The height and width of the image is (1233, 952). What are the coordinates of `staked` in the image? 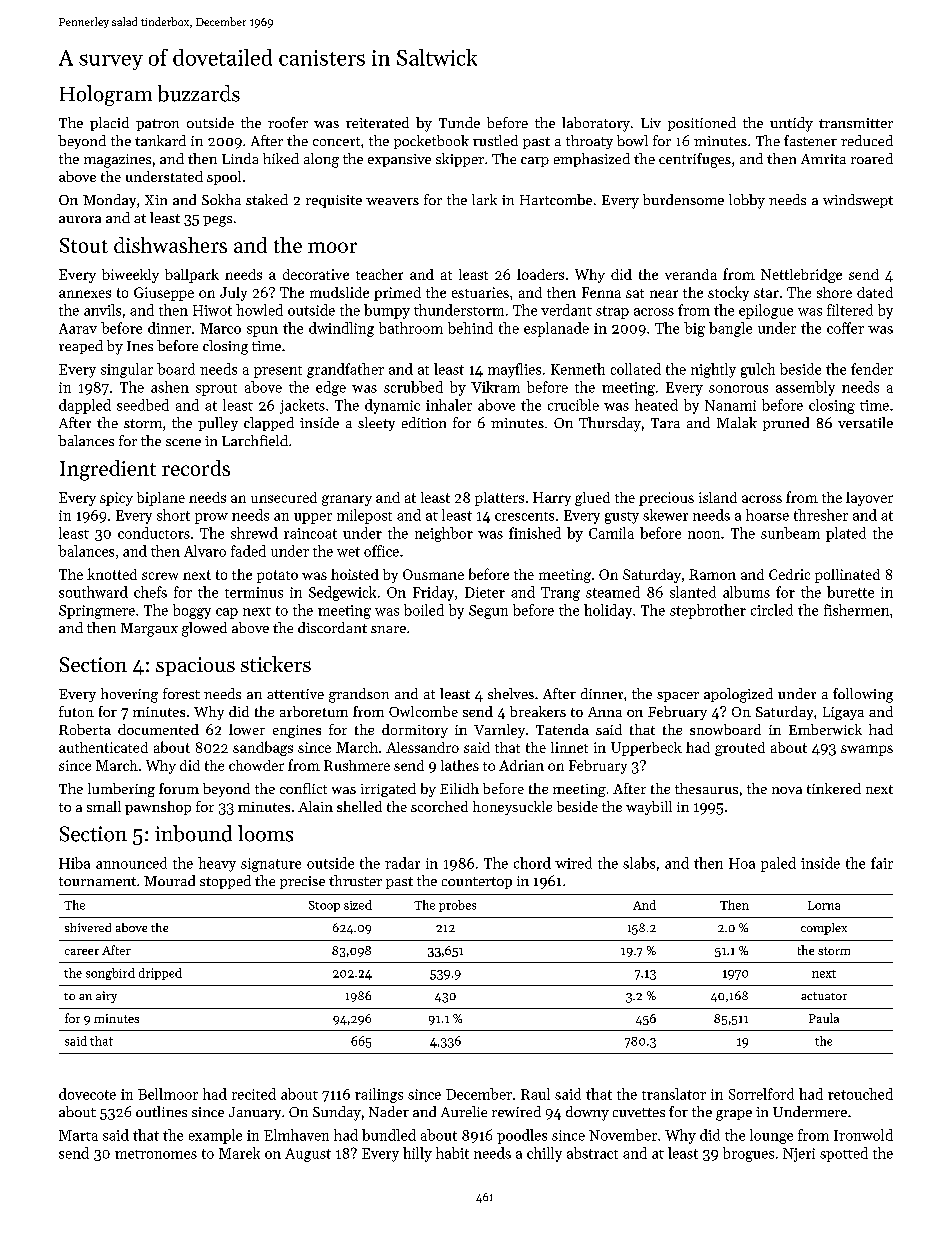 It's located at (267, 199).
